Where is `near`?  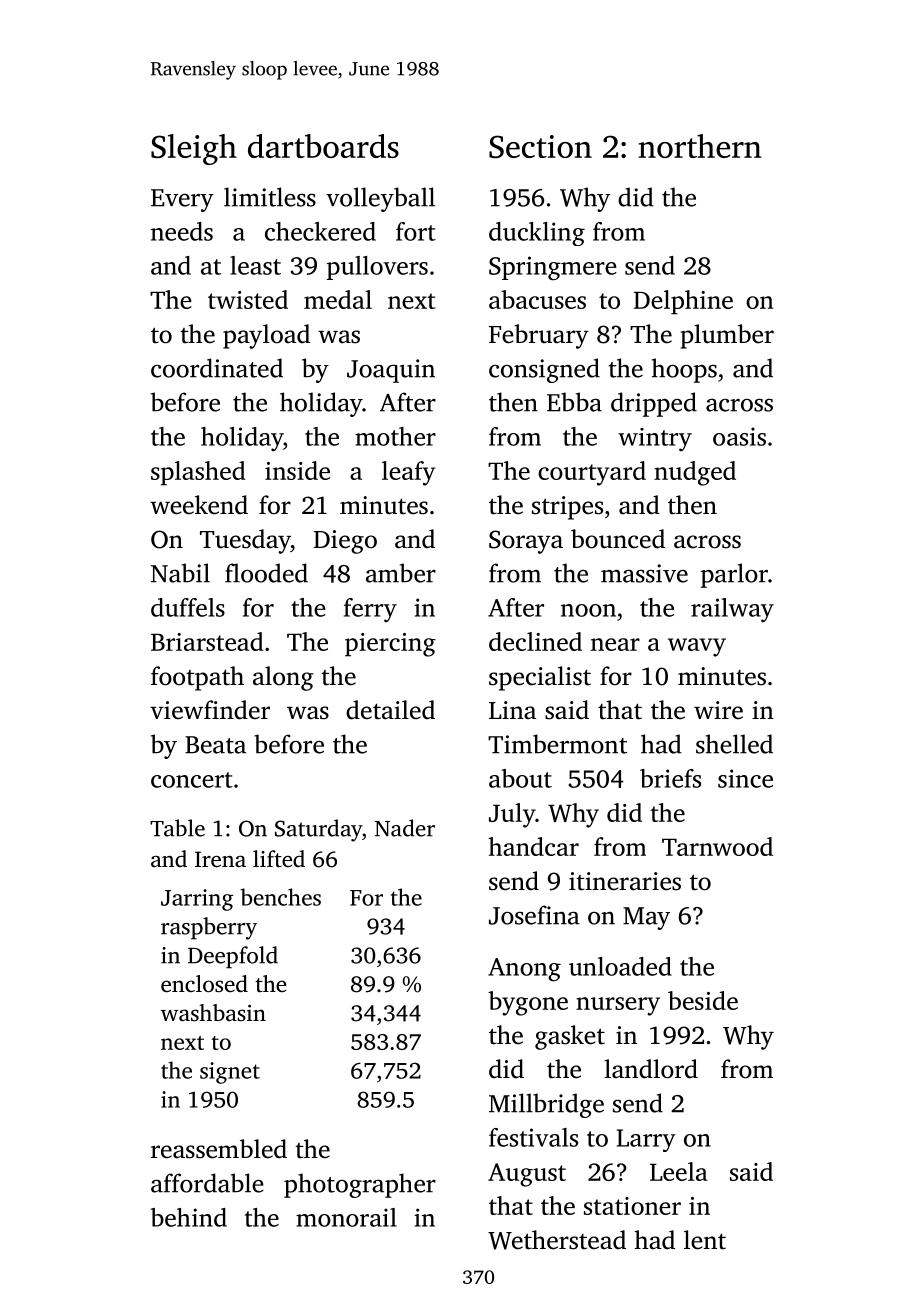
near is located at coordinates (615, 644).
